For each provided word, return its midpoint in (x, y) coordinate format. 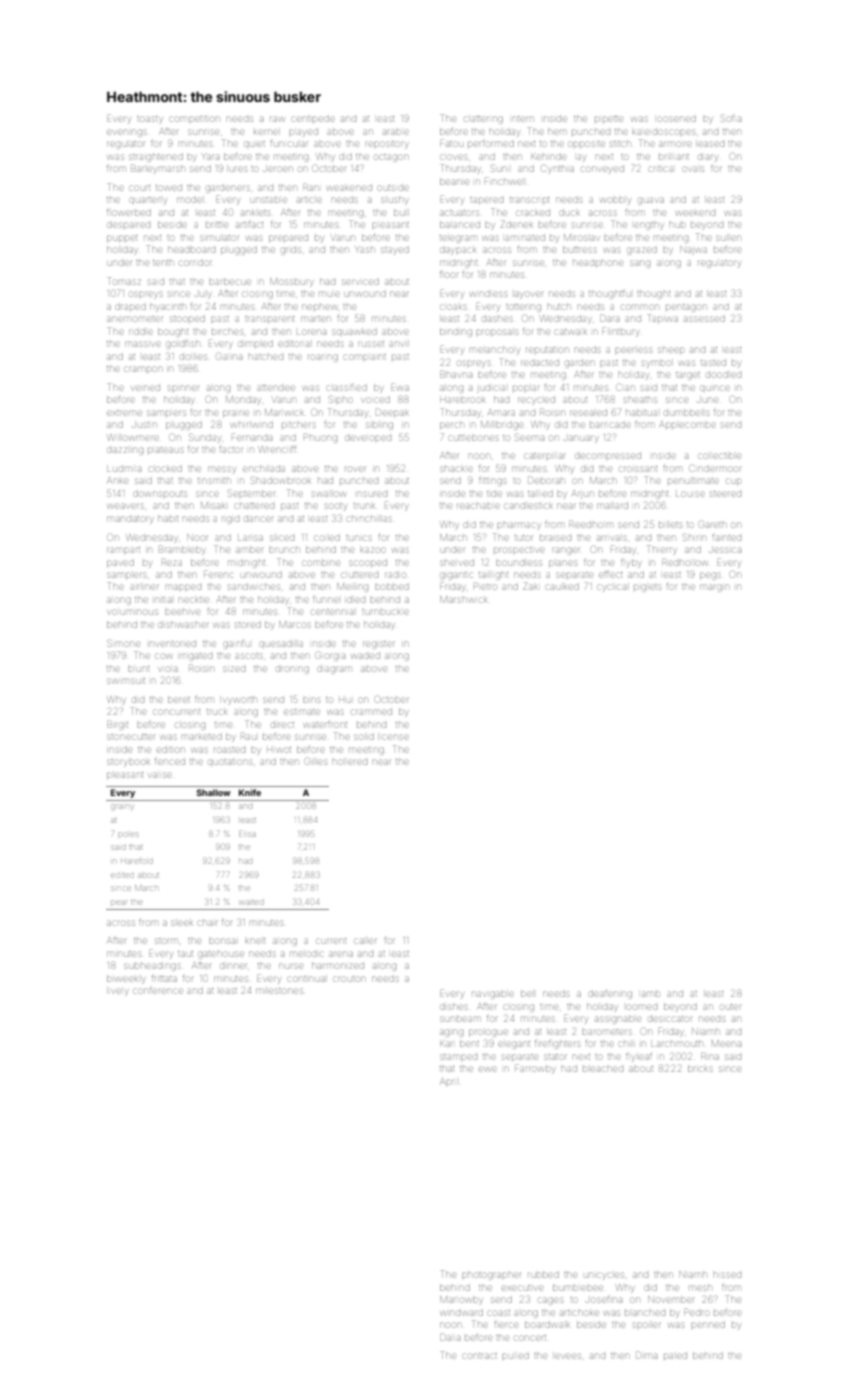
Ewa (400, 387)
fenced (170, 762)
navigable (492, 995)
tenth (163, 263)
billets (670, 525)
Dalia (450, 1337)
